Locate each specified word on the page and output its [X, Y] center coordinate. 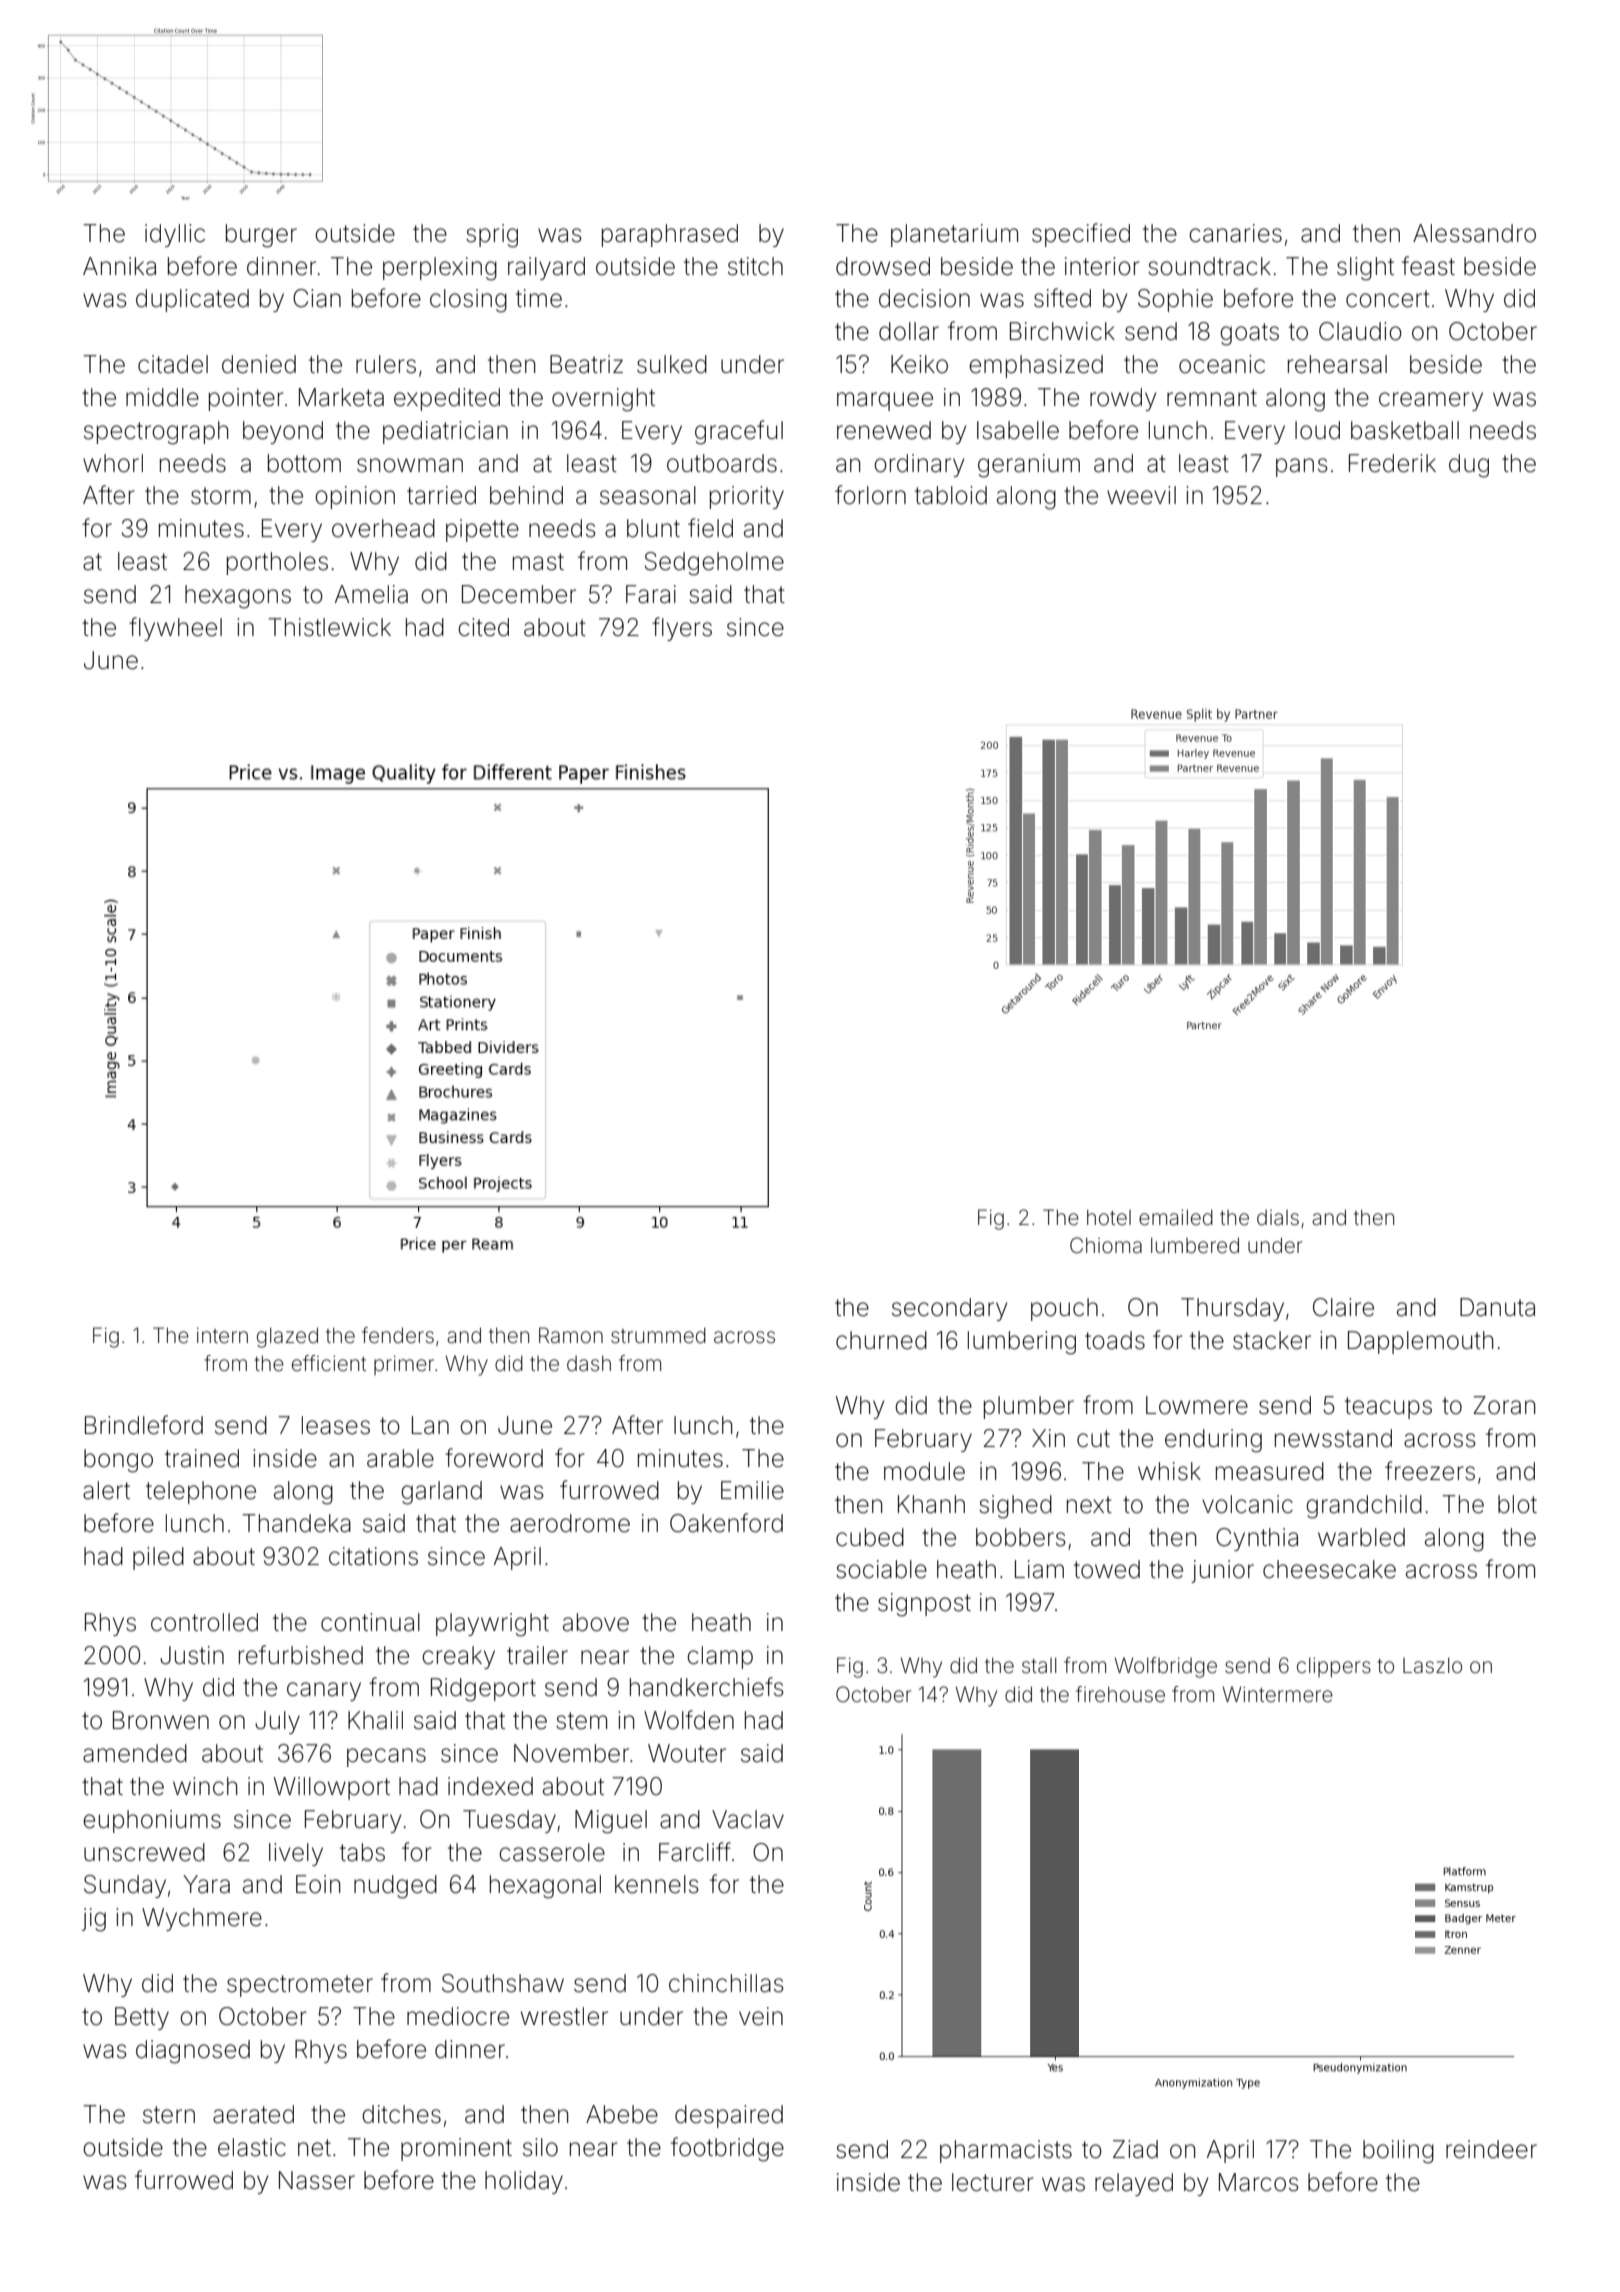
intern [222, 1336]
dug [1469, 466]
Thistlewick [329, 627]
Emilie [752, 1490]
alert [106, 1490]
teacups [1388, 1408]
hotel [1109, 1217]
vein [761, 2016]
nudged [395, 1887]
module [924, 1471]
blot [1517, 1504]
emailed [1176, 1217]
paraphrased [670, 235]
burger [261, 236]
